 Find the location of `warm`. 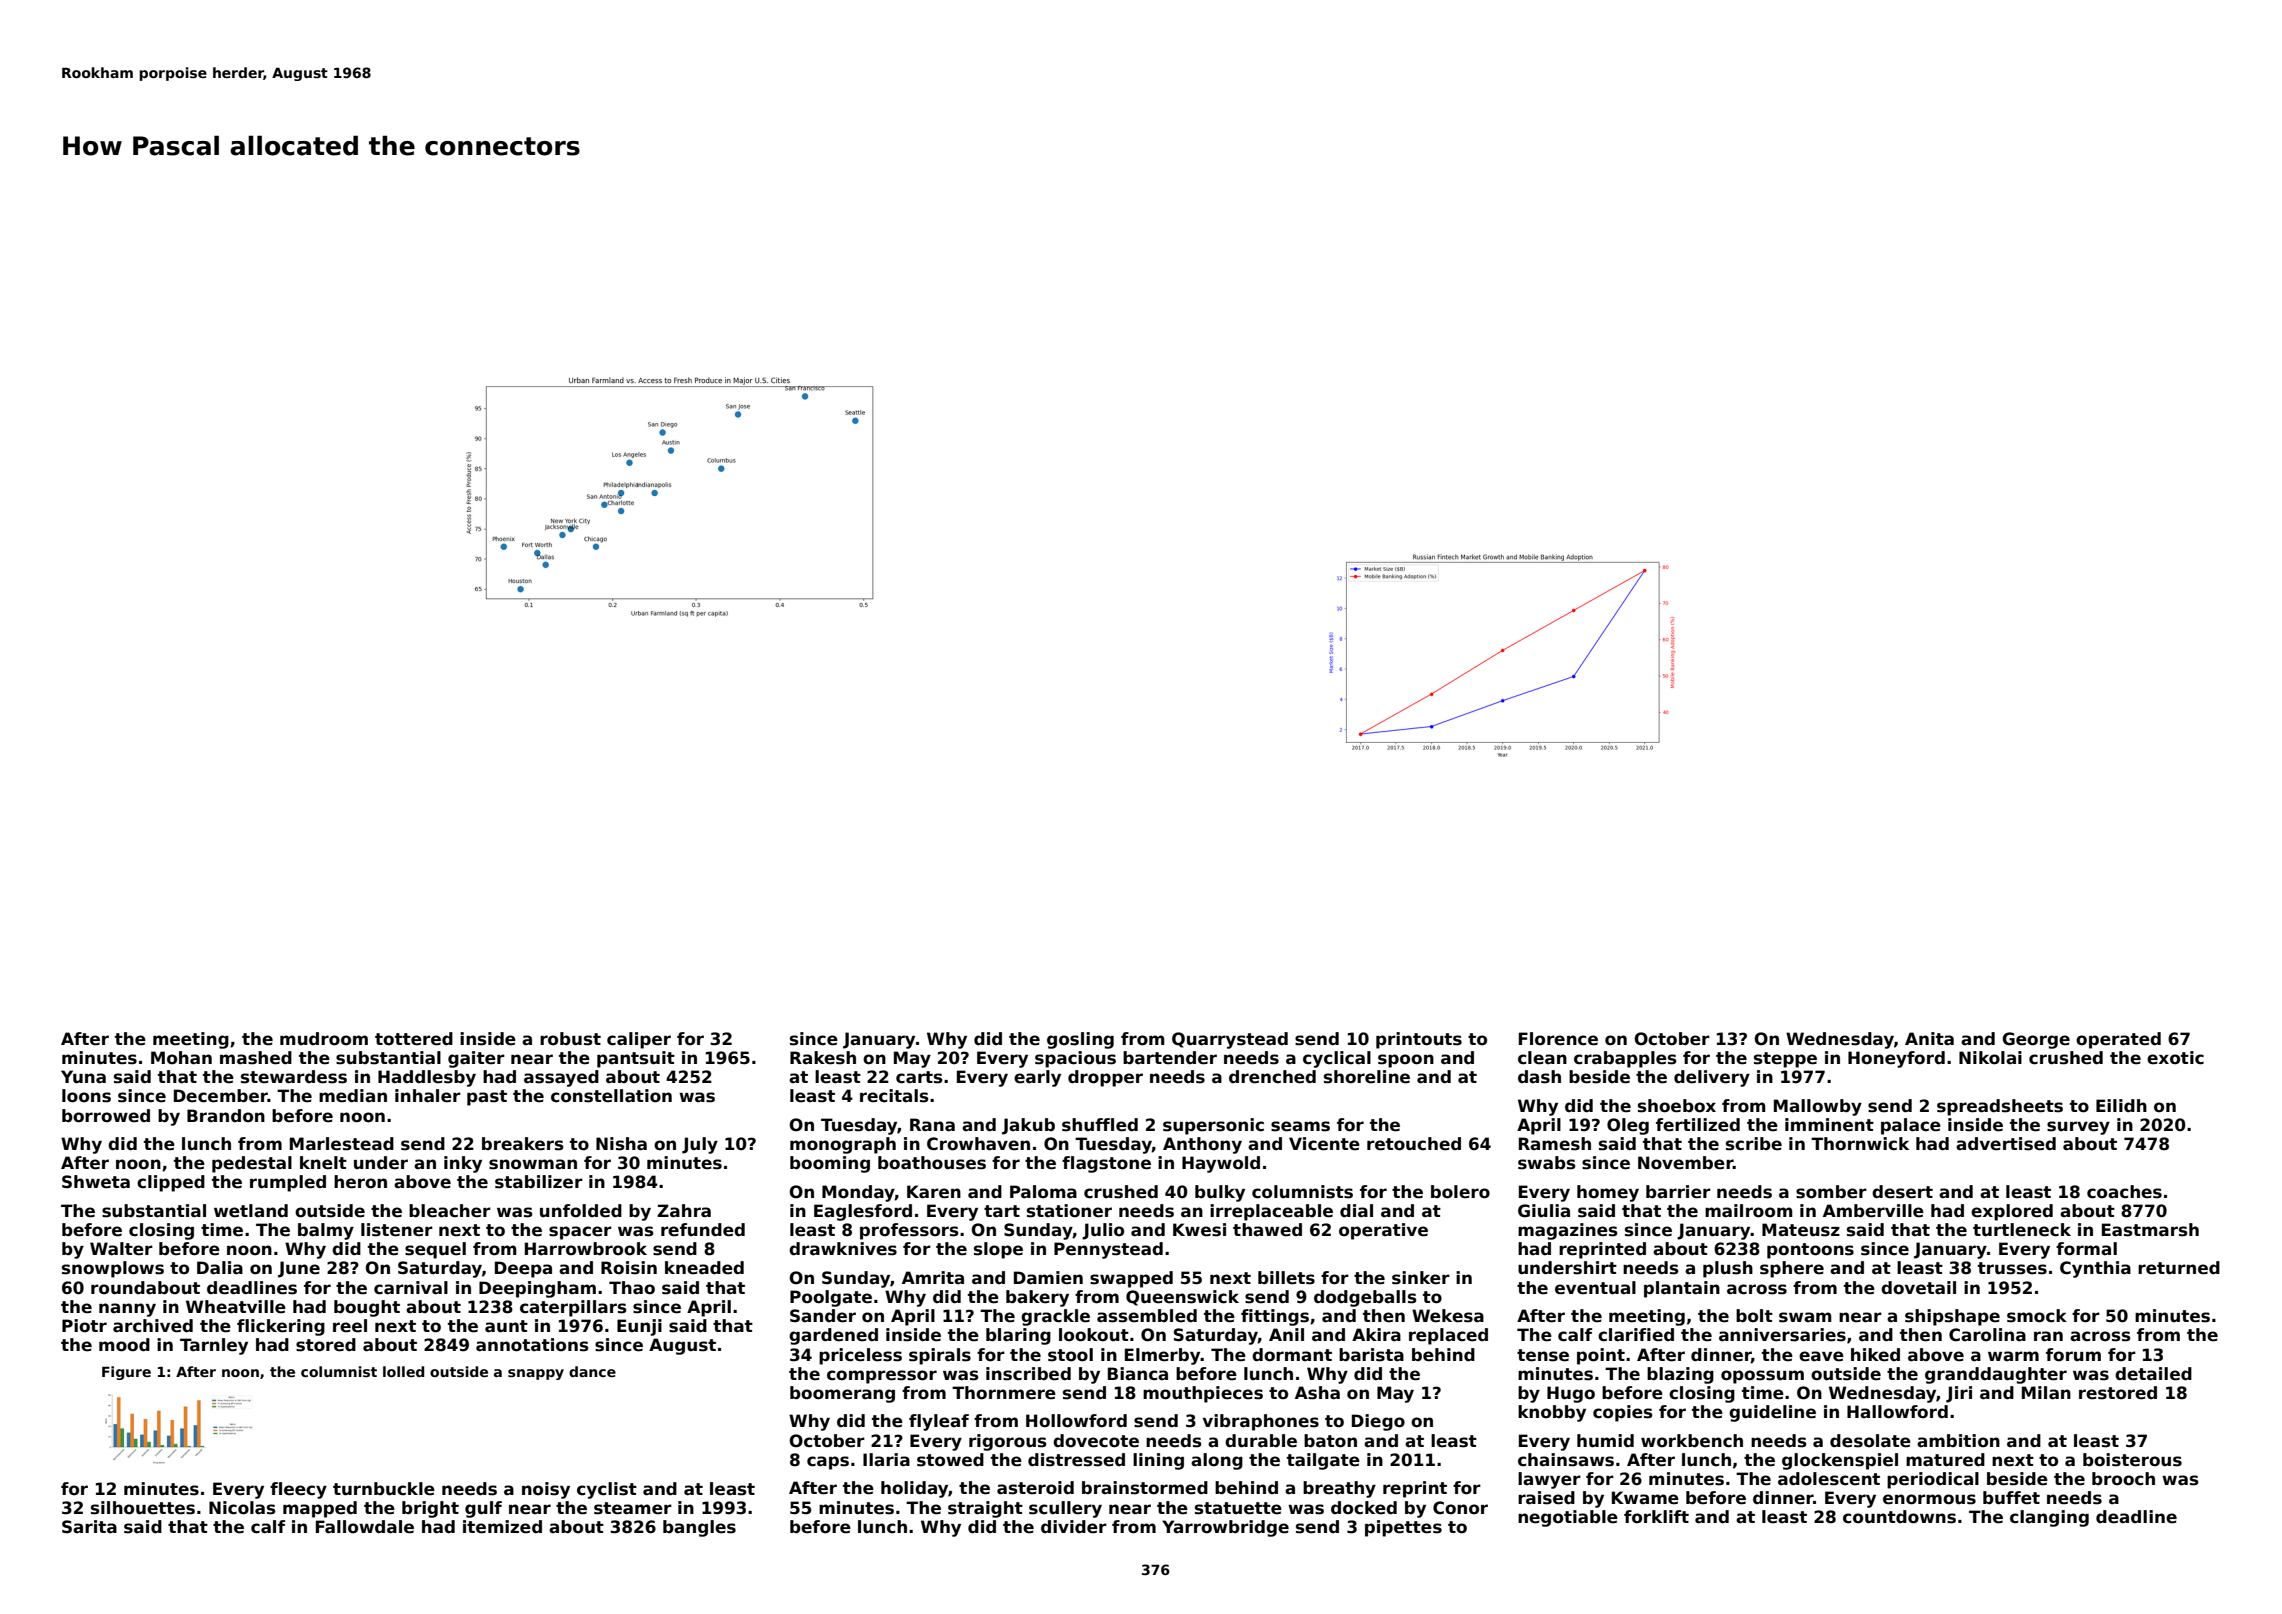

warm is located at coordinates (2013, 1356).
